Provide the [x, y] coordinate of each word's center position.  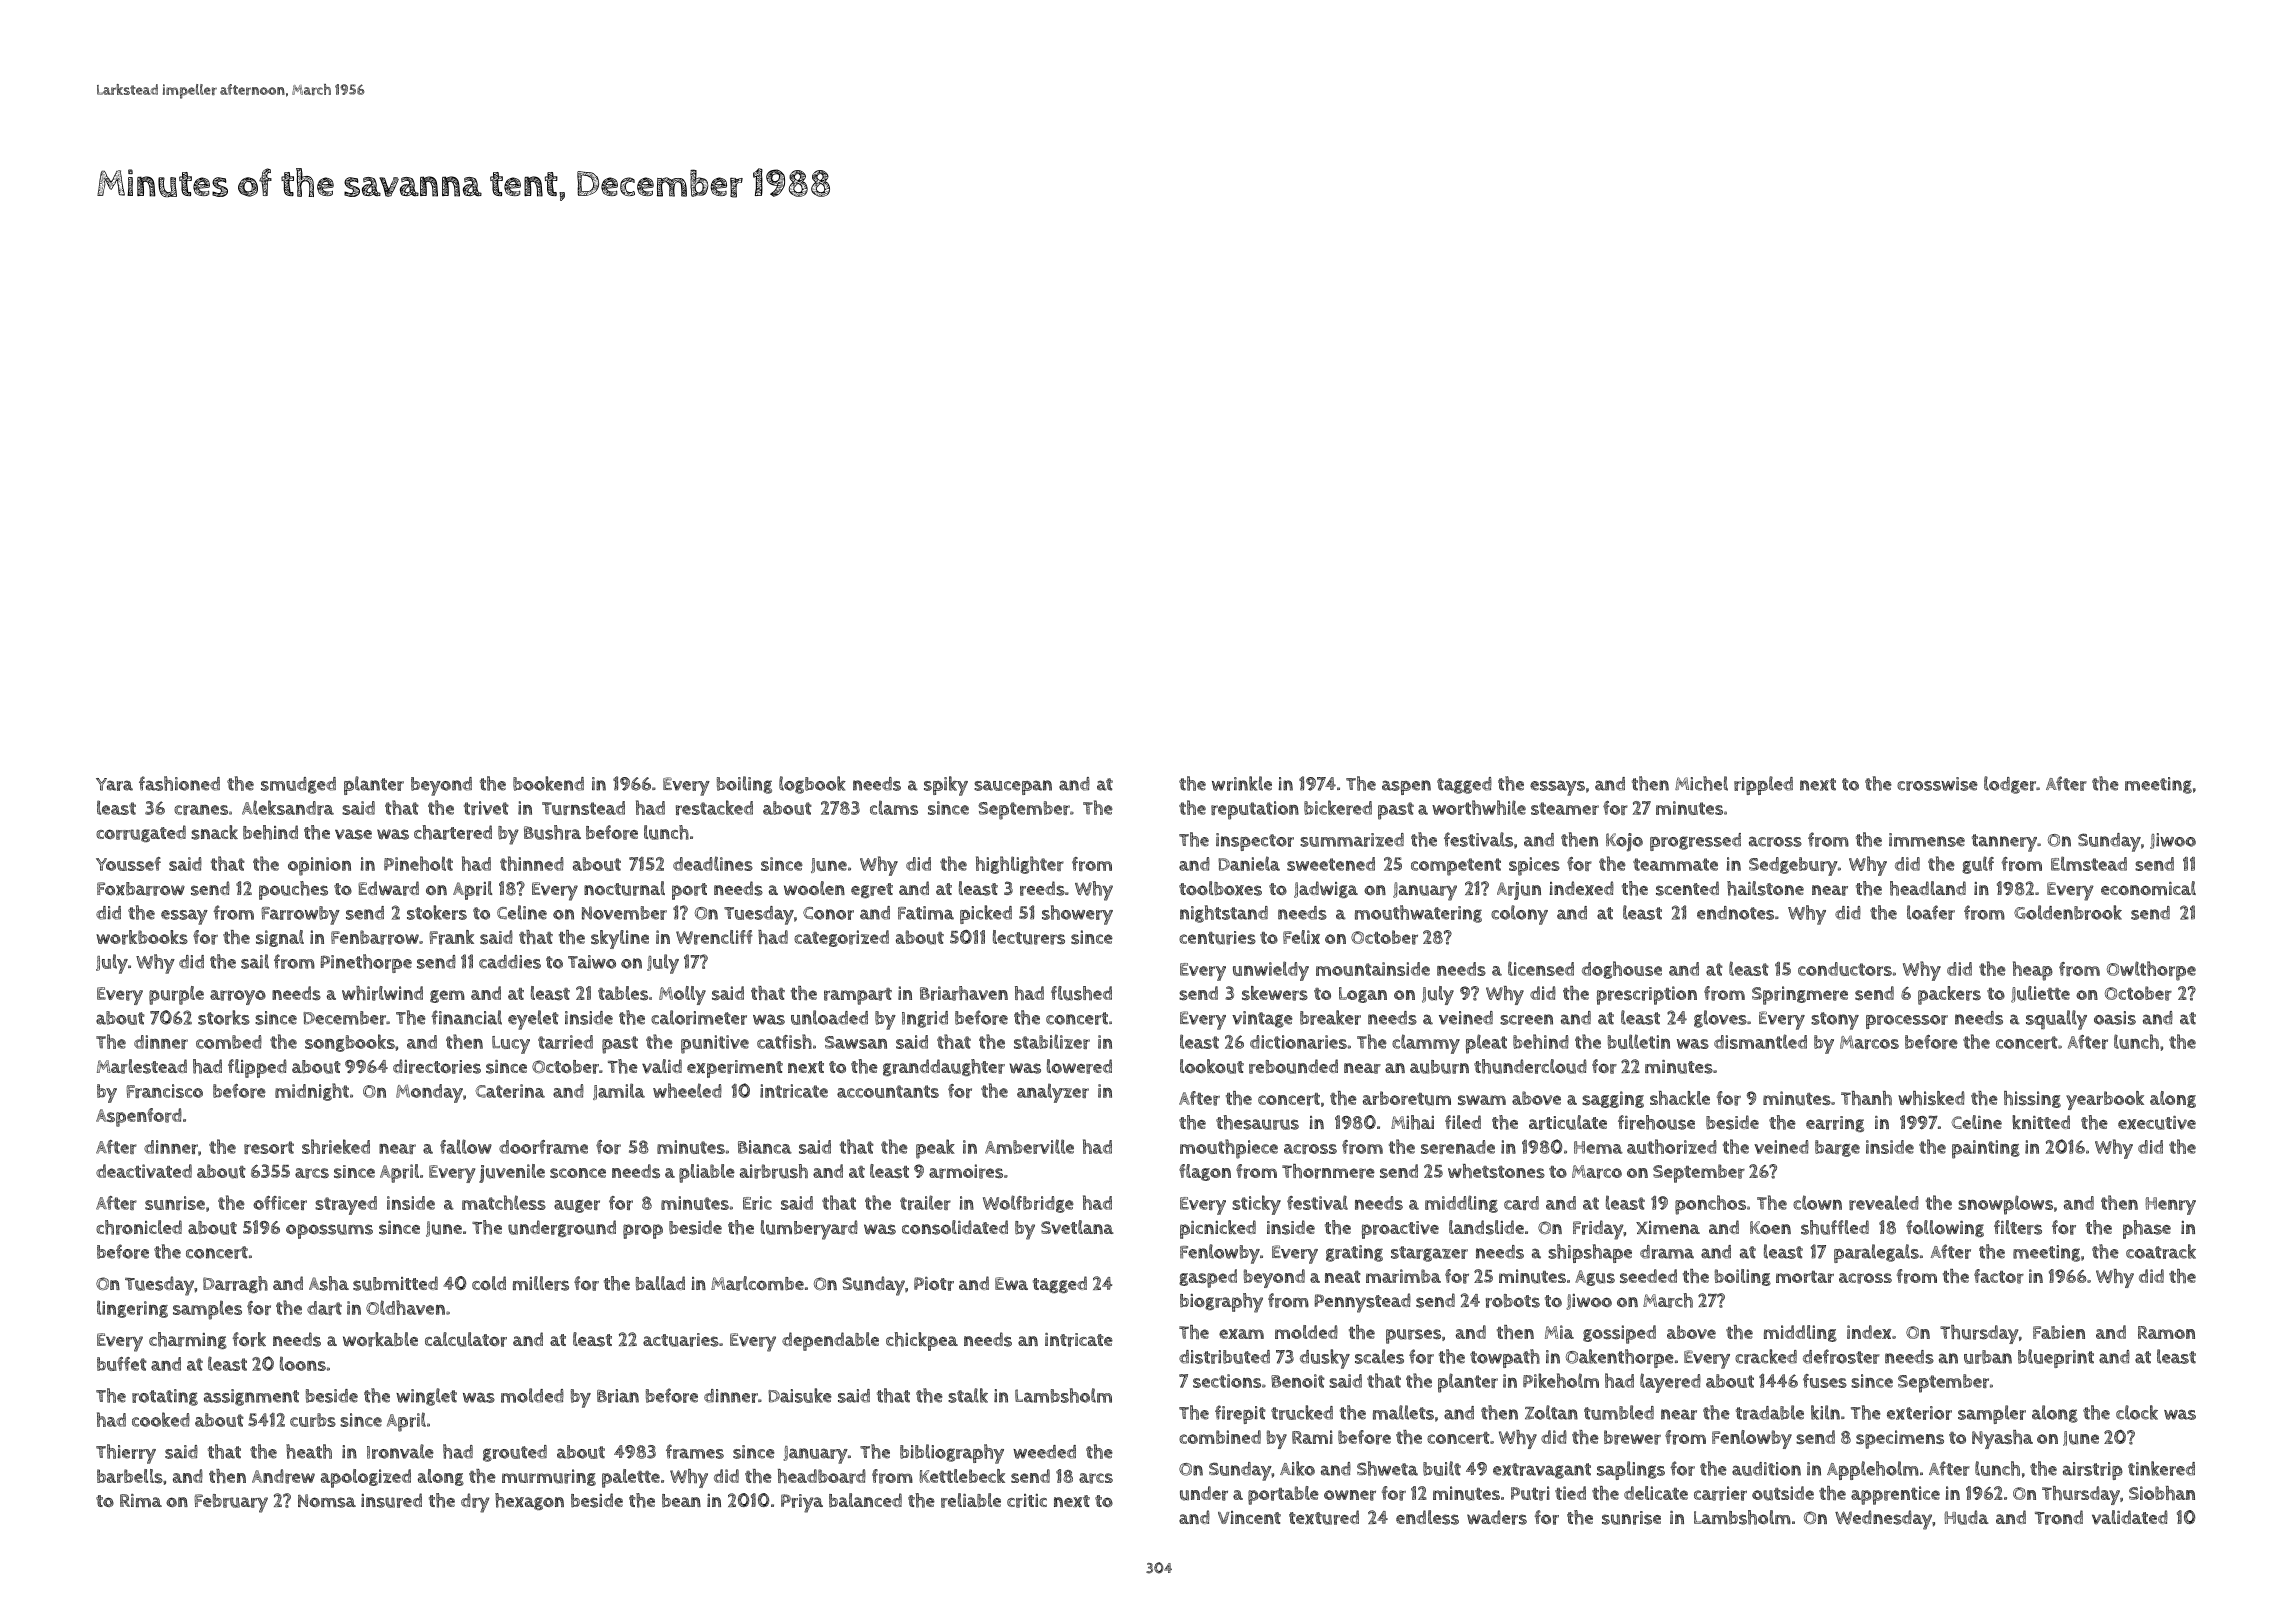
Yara [114, 784]
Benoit [1298, 1381]
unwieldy [1271, 971]
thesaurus [1257, 1122]
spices [1534, 866]
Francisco [165, 1091]
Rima [141, 1500]
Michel [1701, 783]
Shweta [1387, 1468]
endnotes [1735, 913]
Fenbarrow [375, 937]
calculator [466, 1339]
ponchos [1710, 1205]
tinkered [2161, 1468]
